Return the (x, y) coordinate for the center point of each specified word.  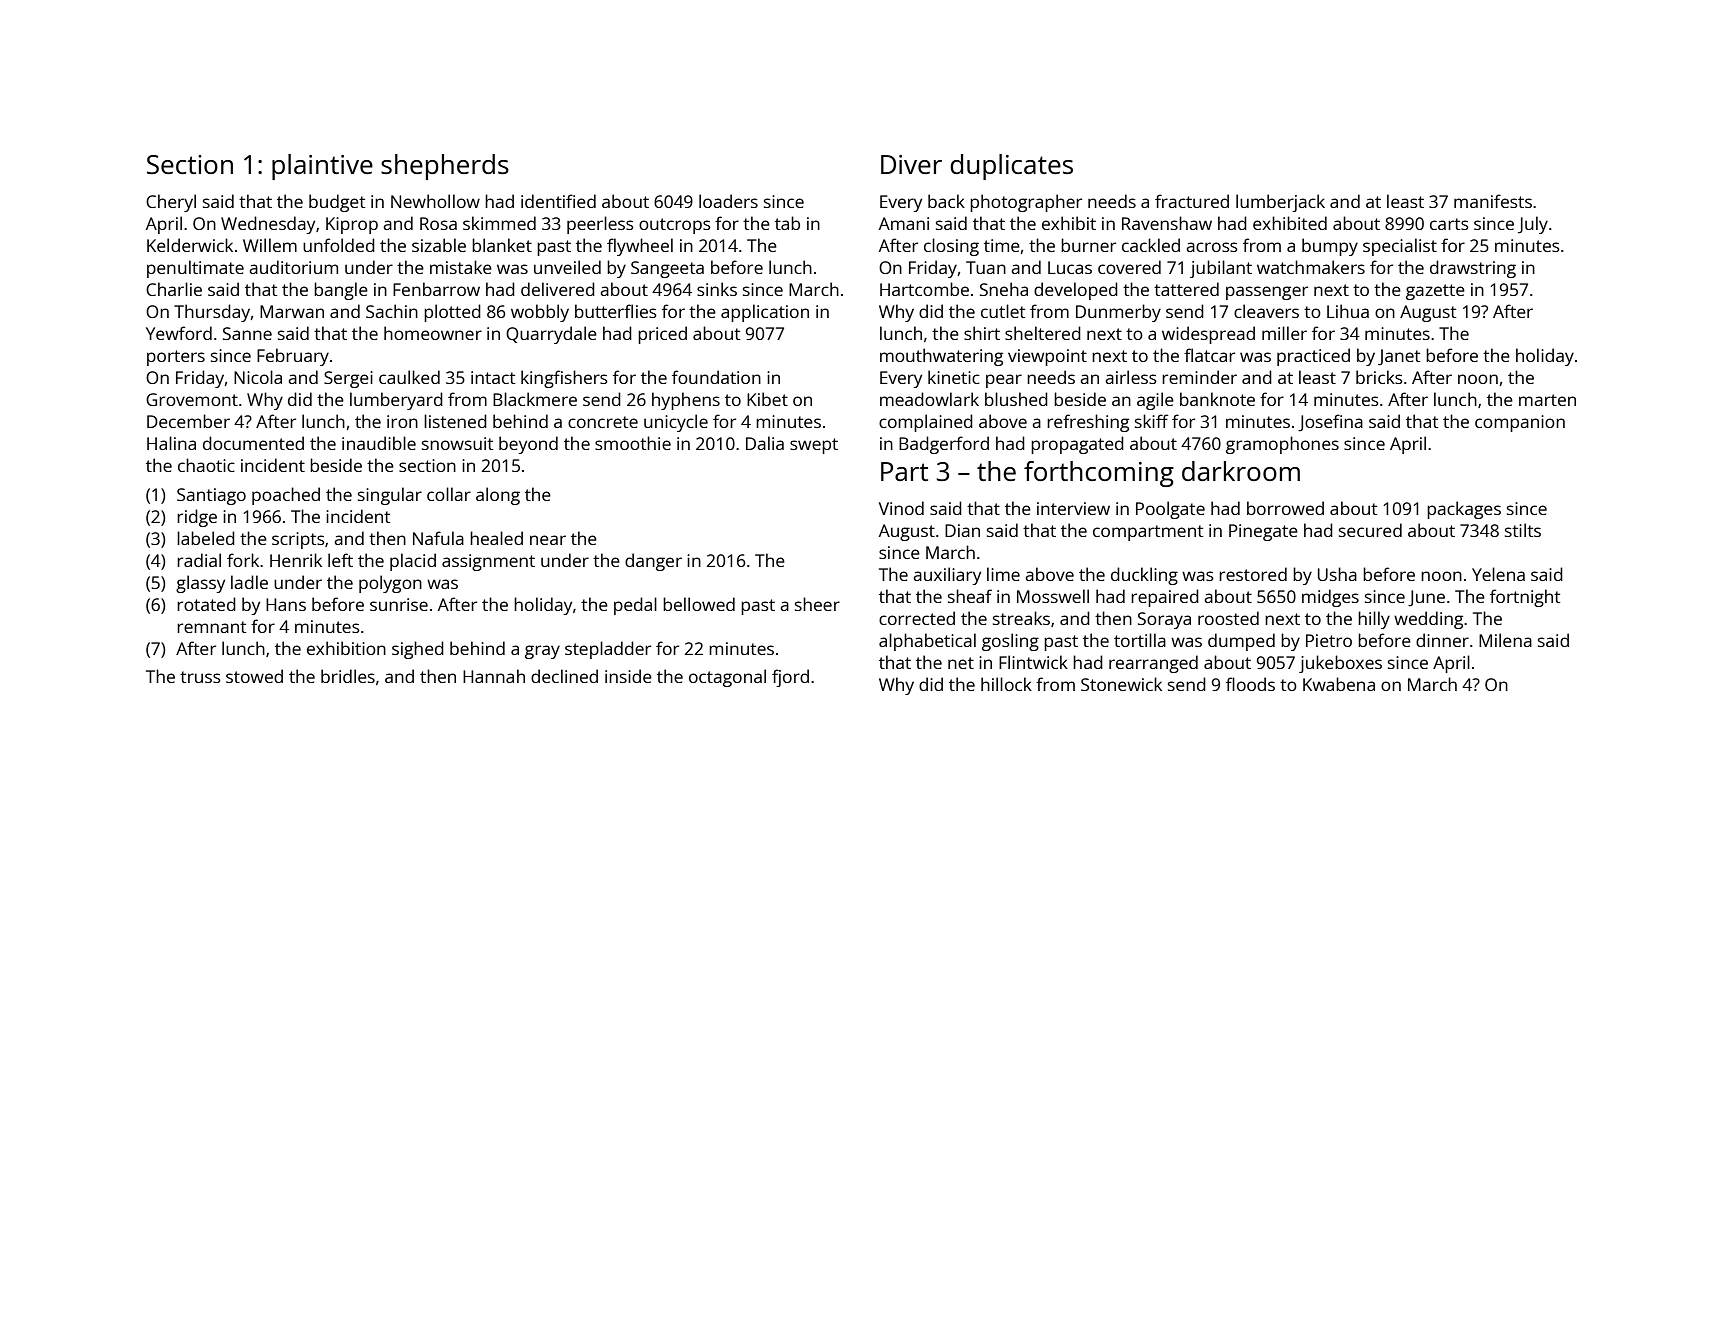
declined (564, 676)
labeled (206, 538)
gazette (1435, 292)
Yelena (1498, 574)
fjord (790, 678)
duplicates (1011, 167)
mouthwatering (941, 357)
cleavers (1266, 311)
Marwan (292, 311)
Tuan (986, 267)
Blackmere (535, 399)
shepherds (445, 167)
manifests (1493, 201)
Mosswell (1053, 596)
